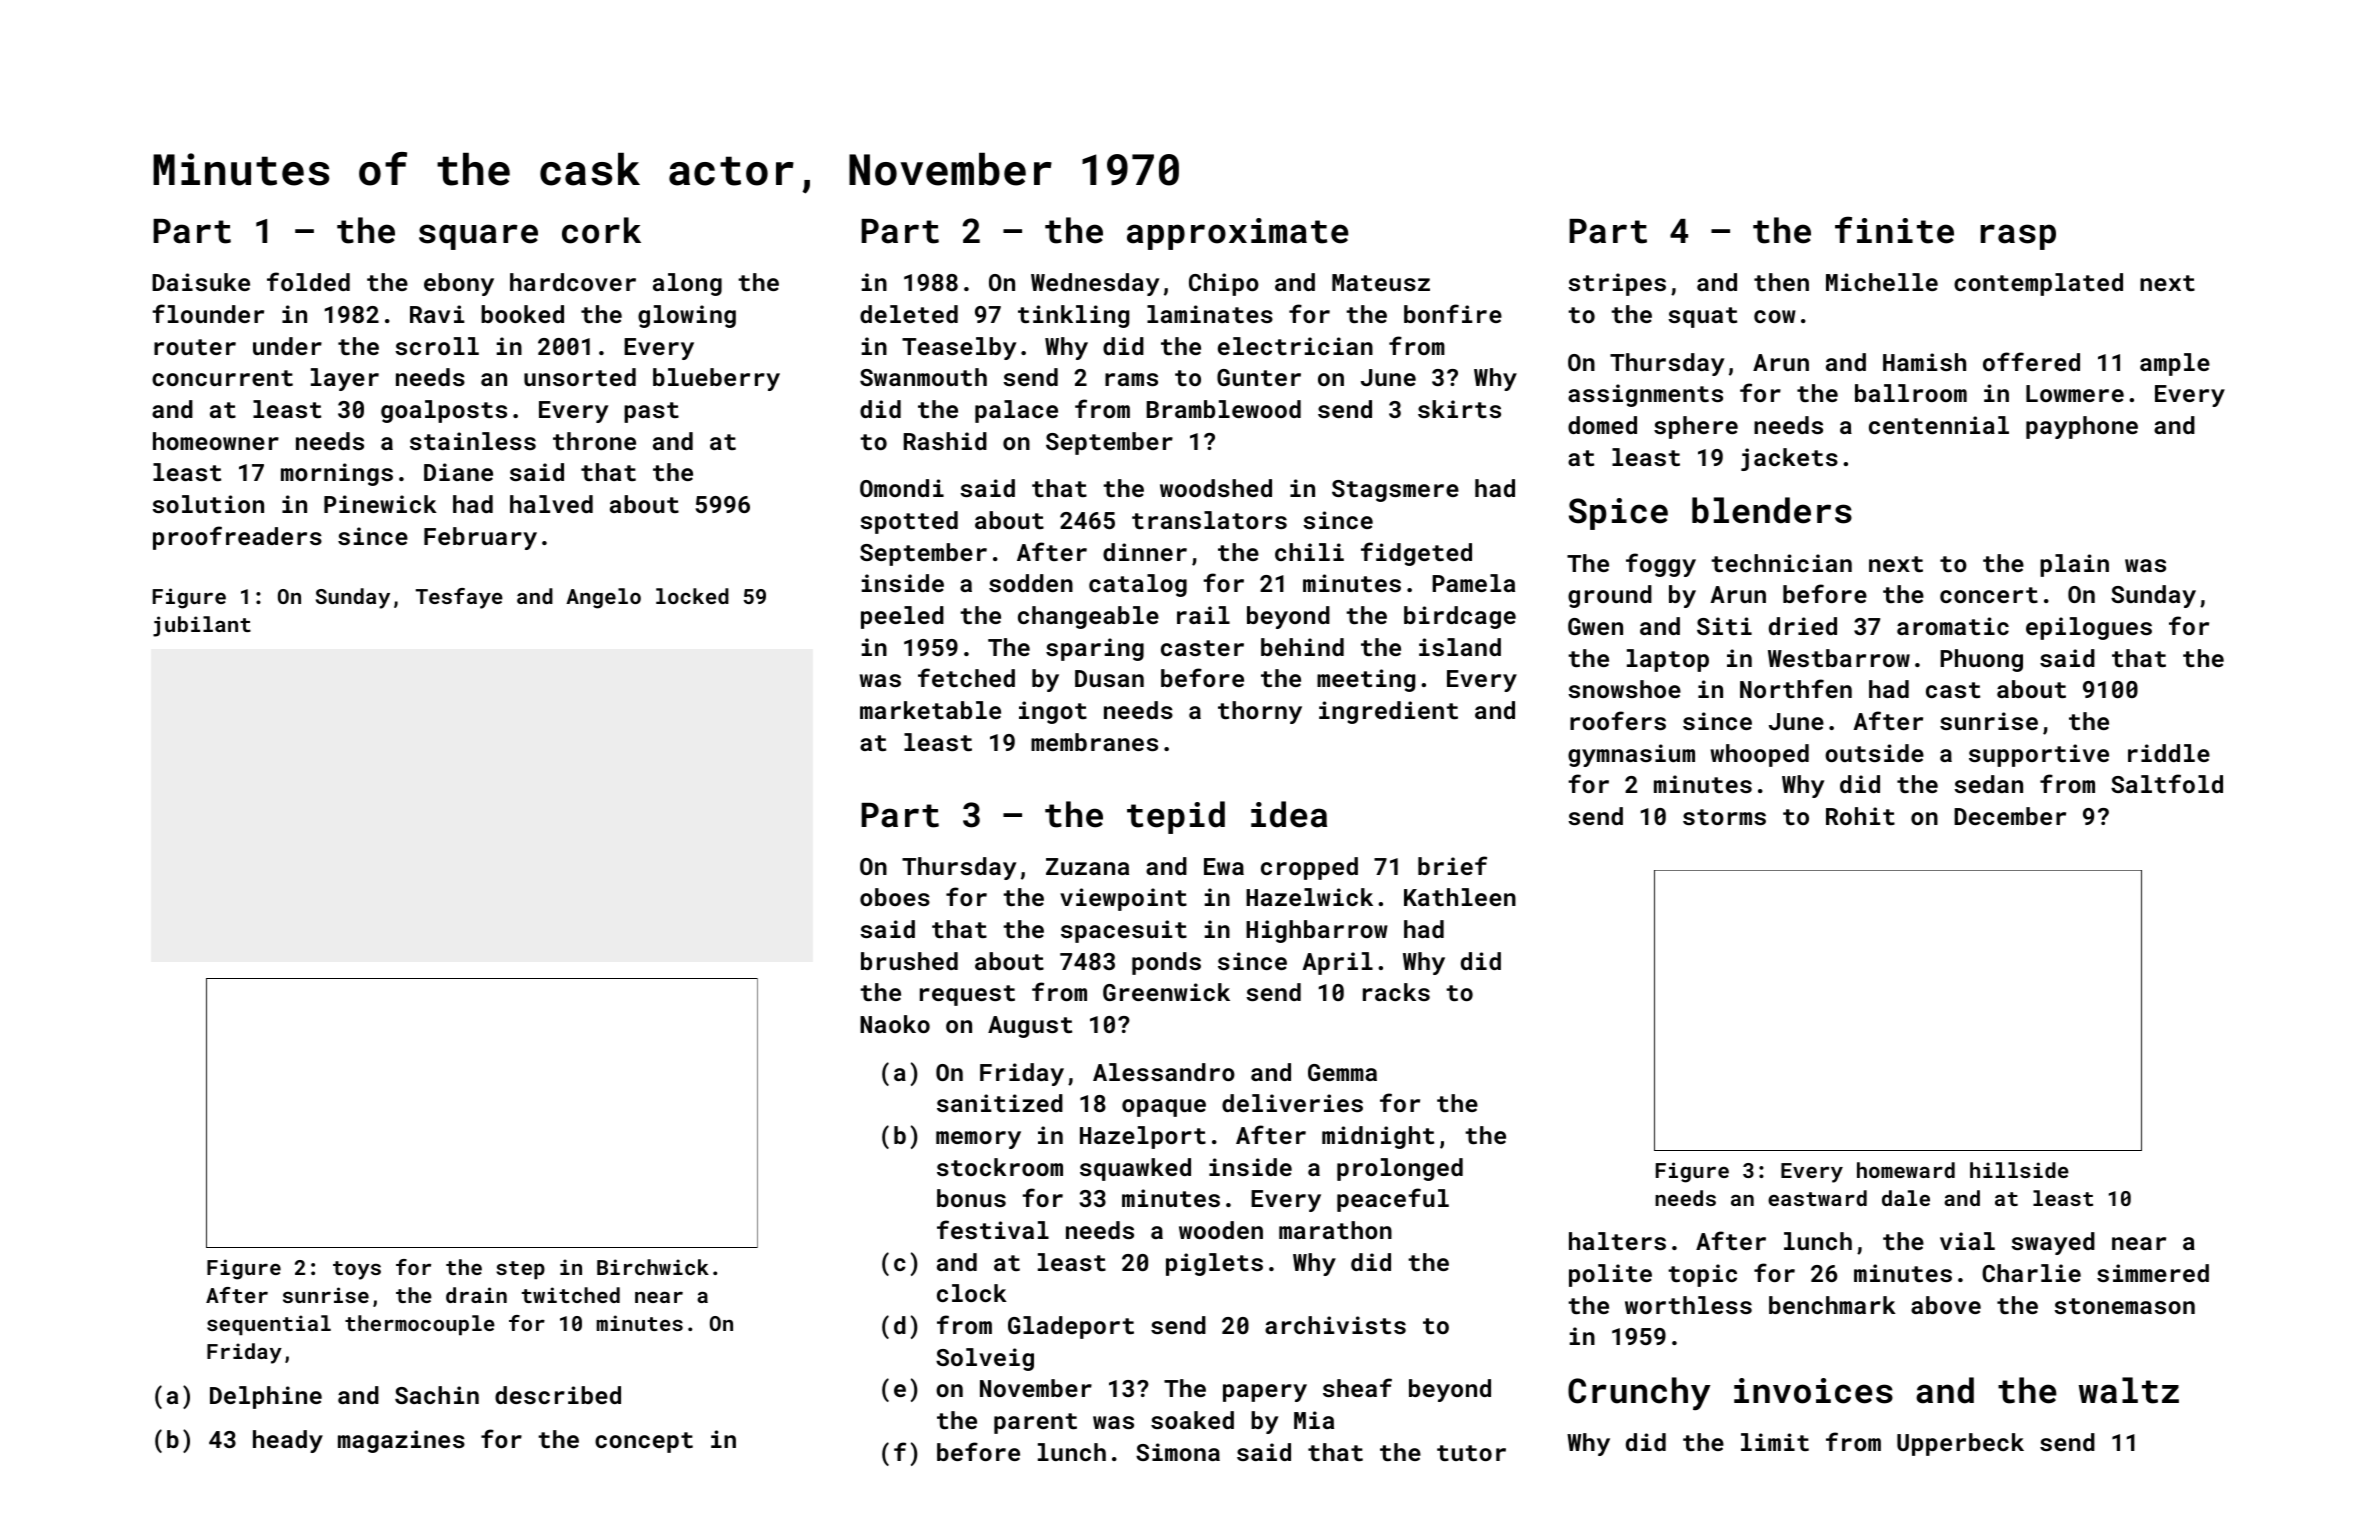  What do you see at coordinates (288, 1441) in the document?
I see `heady` at bounding box center [288, 1441].
